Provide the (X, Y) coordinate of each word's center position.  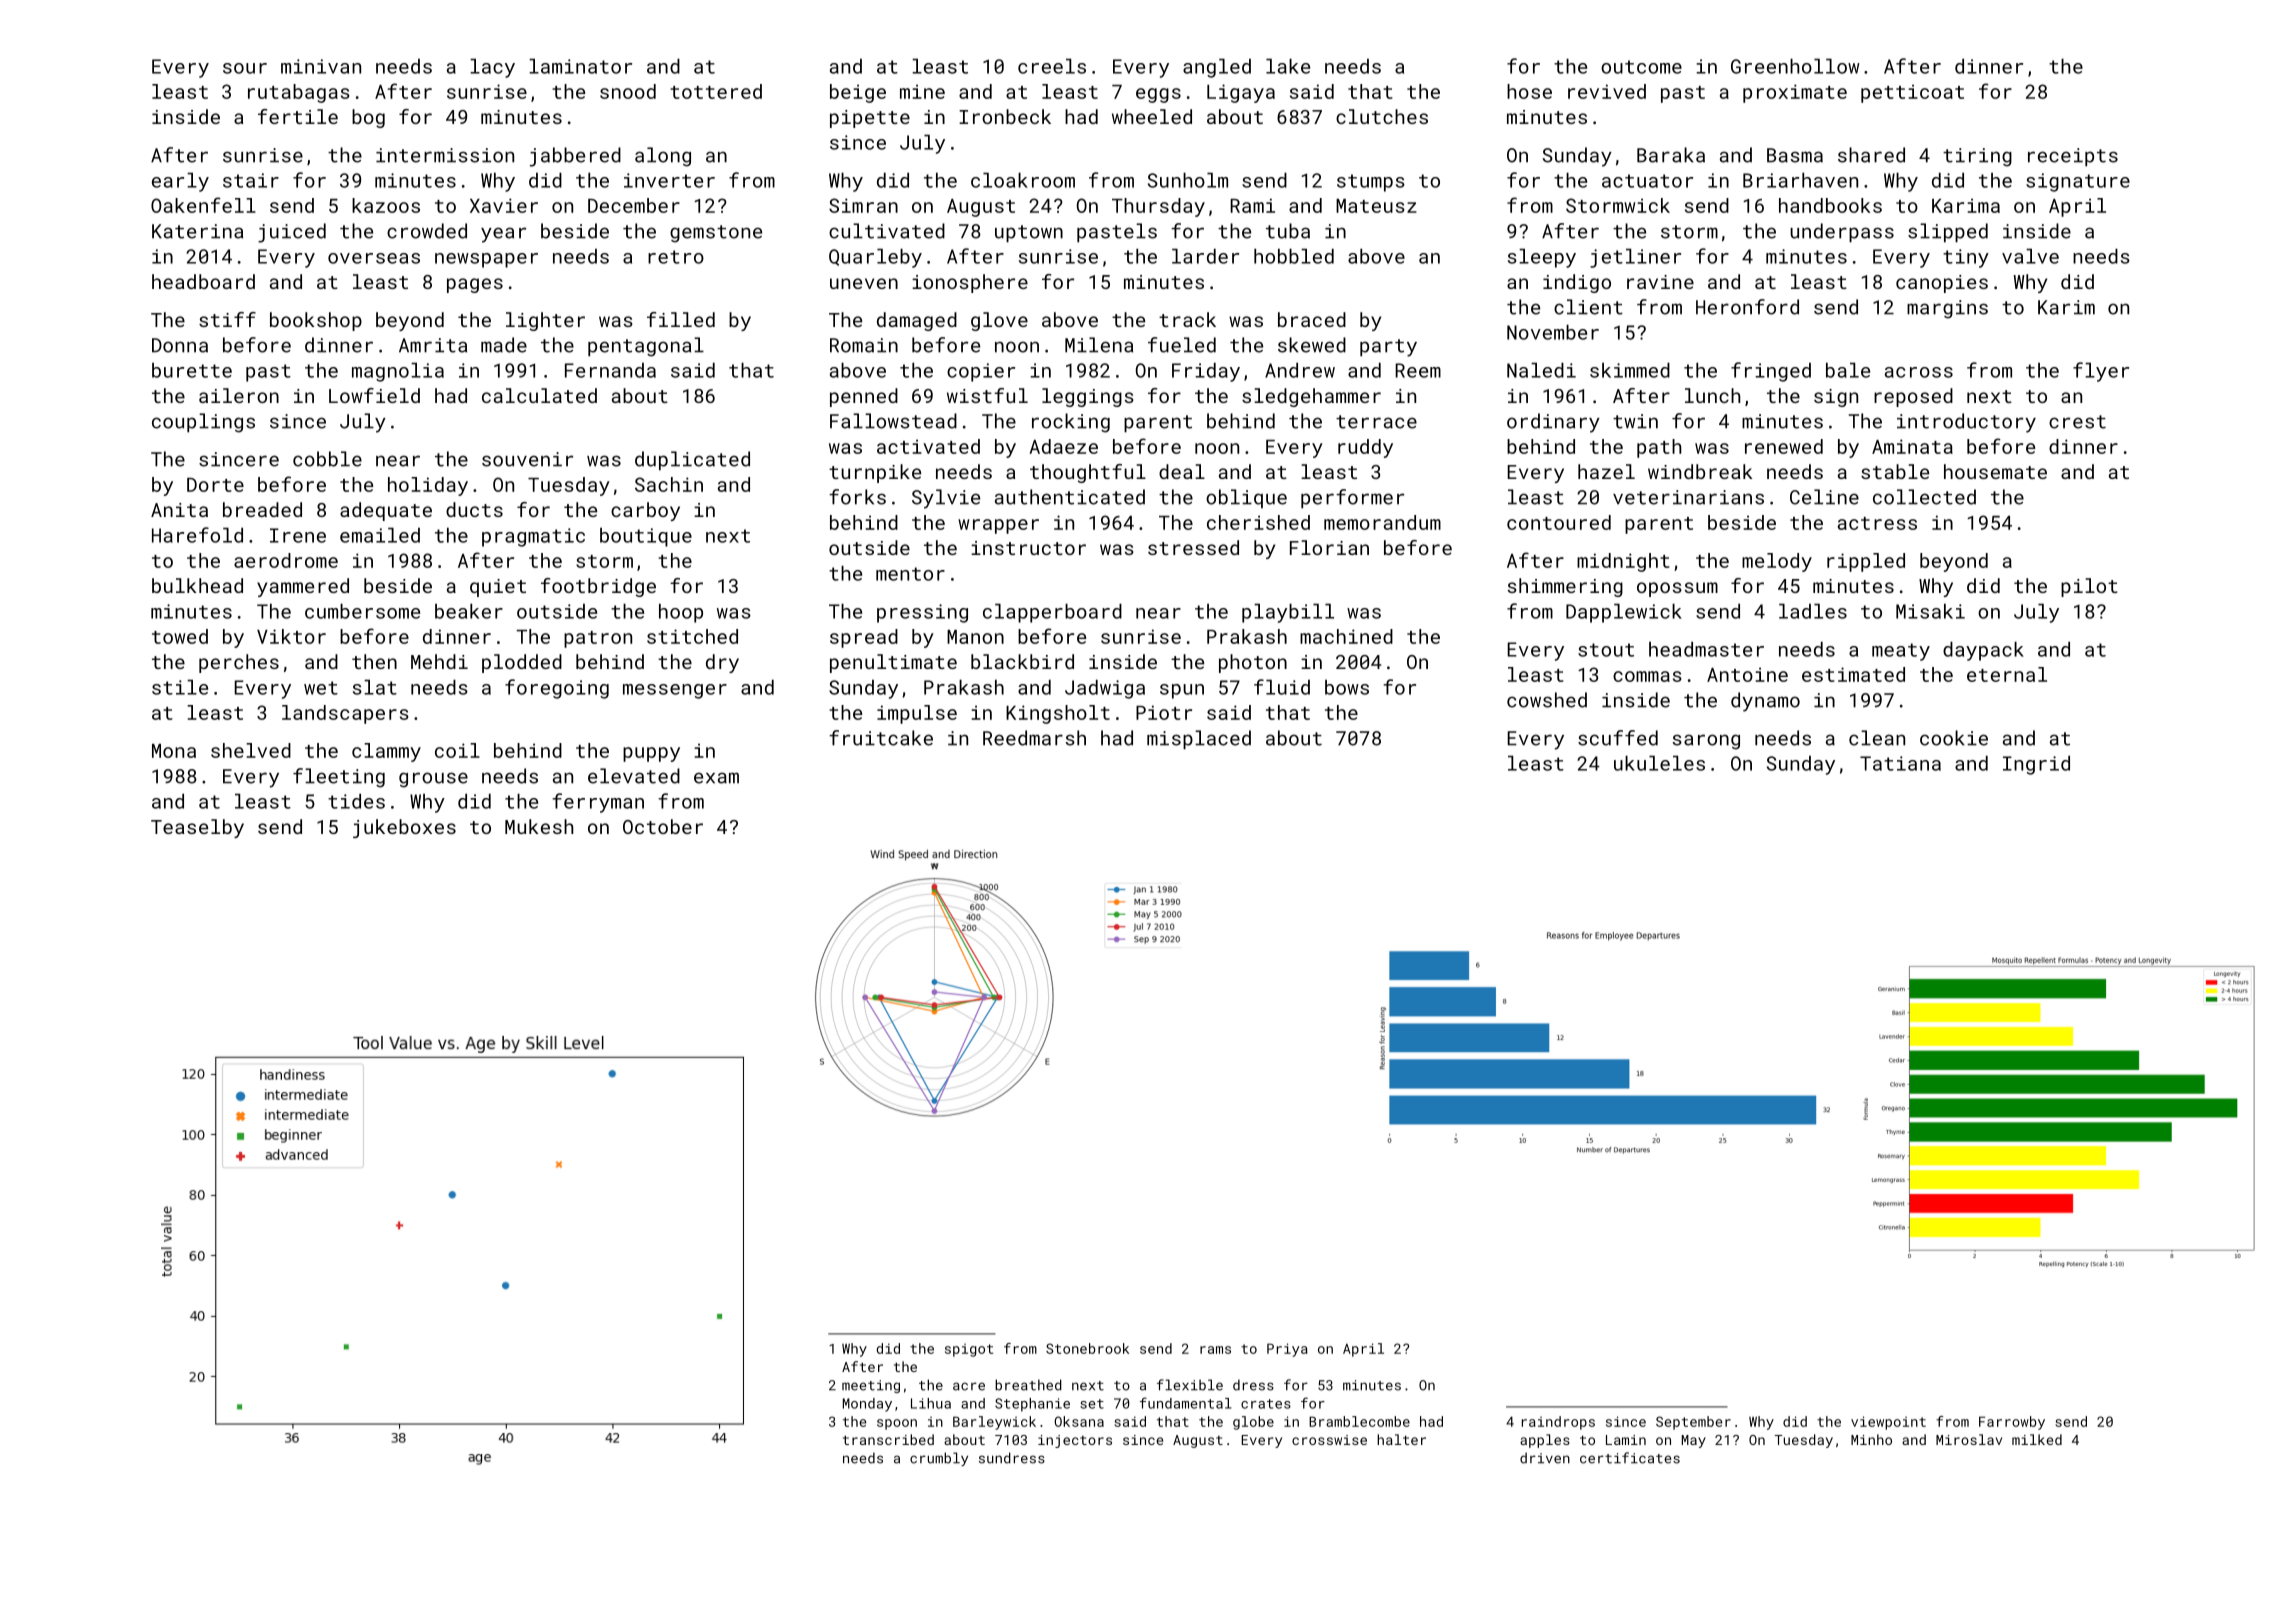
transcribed (888, 1439)
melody (1777, 562)
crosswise (1329, 1440)
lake (1288, 66)
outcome (1641, 67)
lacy (492, 68)
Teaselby (197, 828)
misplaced (1199, 739)
